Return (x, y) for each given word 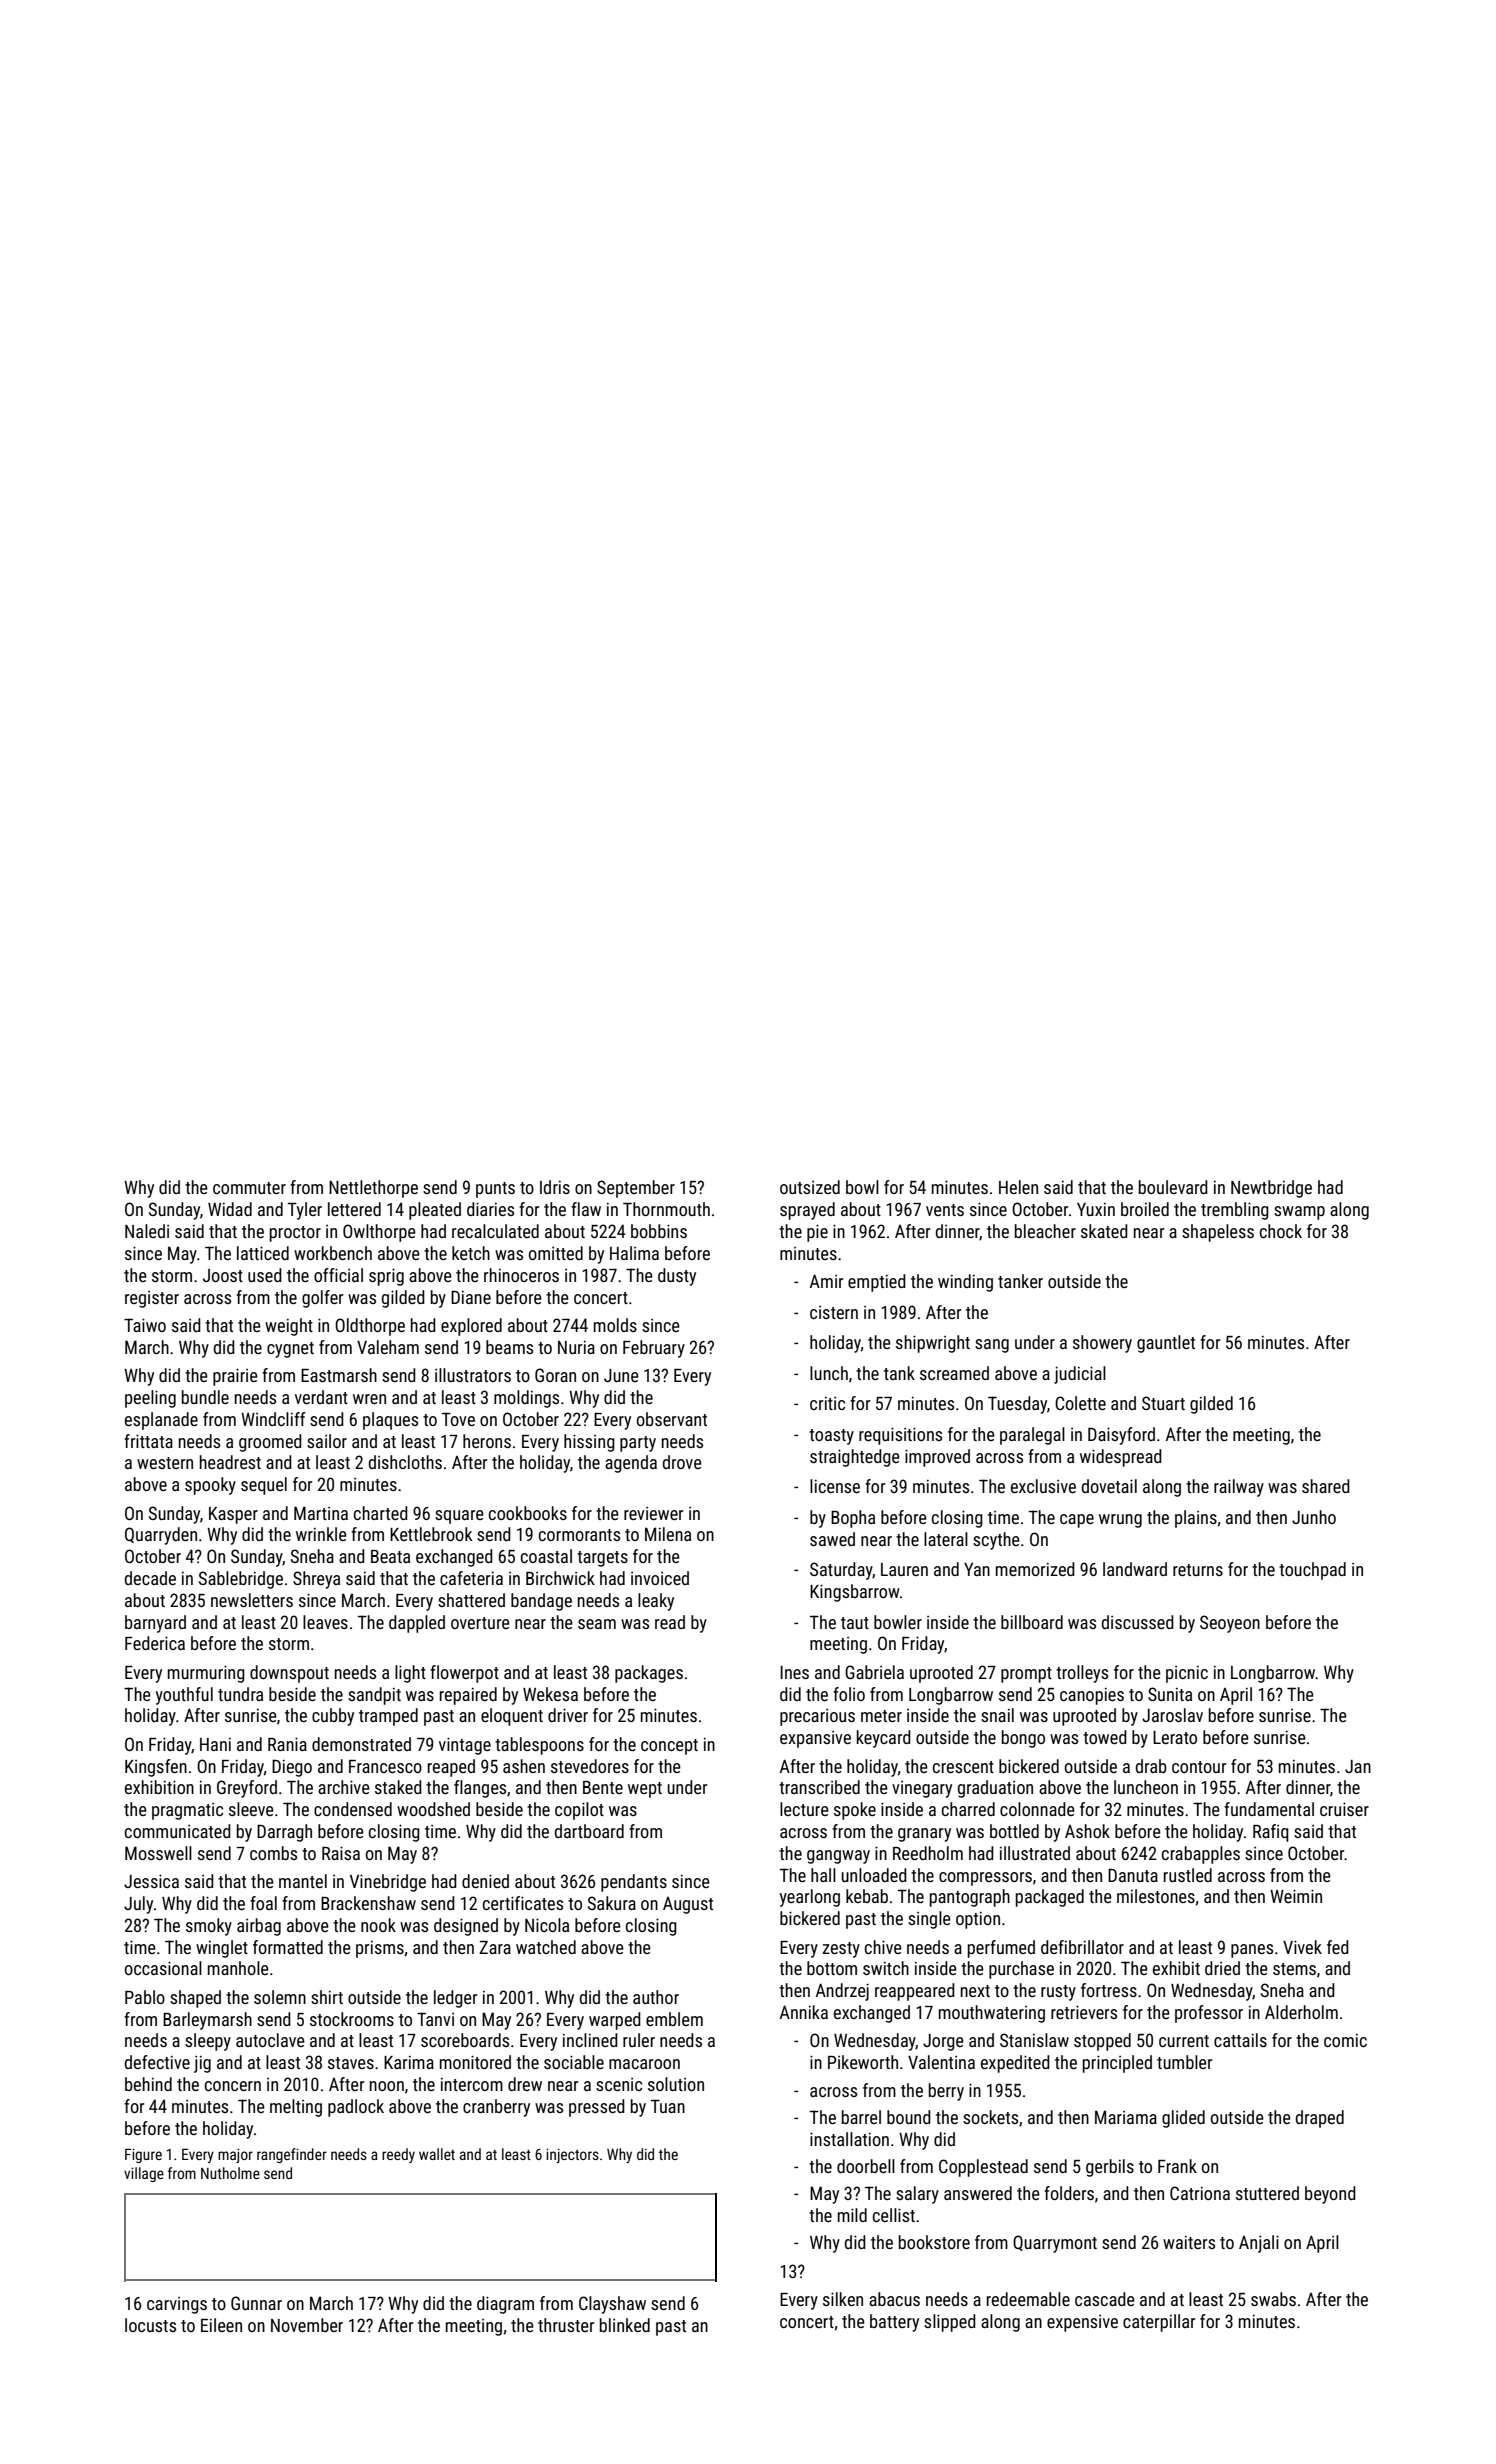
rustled (1188, 1875)
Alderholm (1301, 2012)
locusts (150, 2325)
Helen (1018, 1187)
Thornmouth (666, 1209)
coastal (546, 1556)
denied (485, 1881)
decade (150, 1578)
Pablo (145, 1997)
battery (894, 2323)
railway (1239, 1488)
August (688, 1905)
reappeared (915, 1992)
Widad (230, 1209)
